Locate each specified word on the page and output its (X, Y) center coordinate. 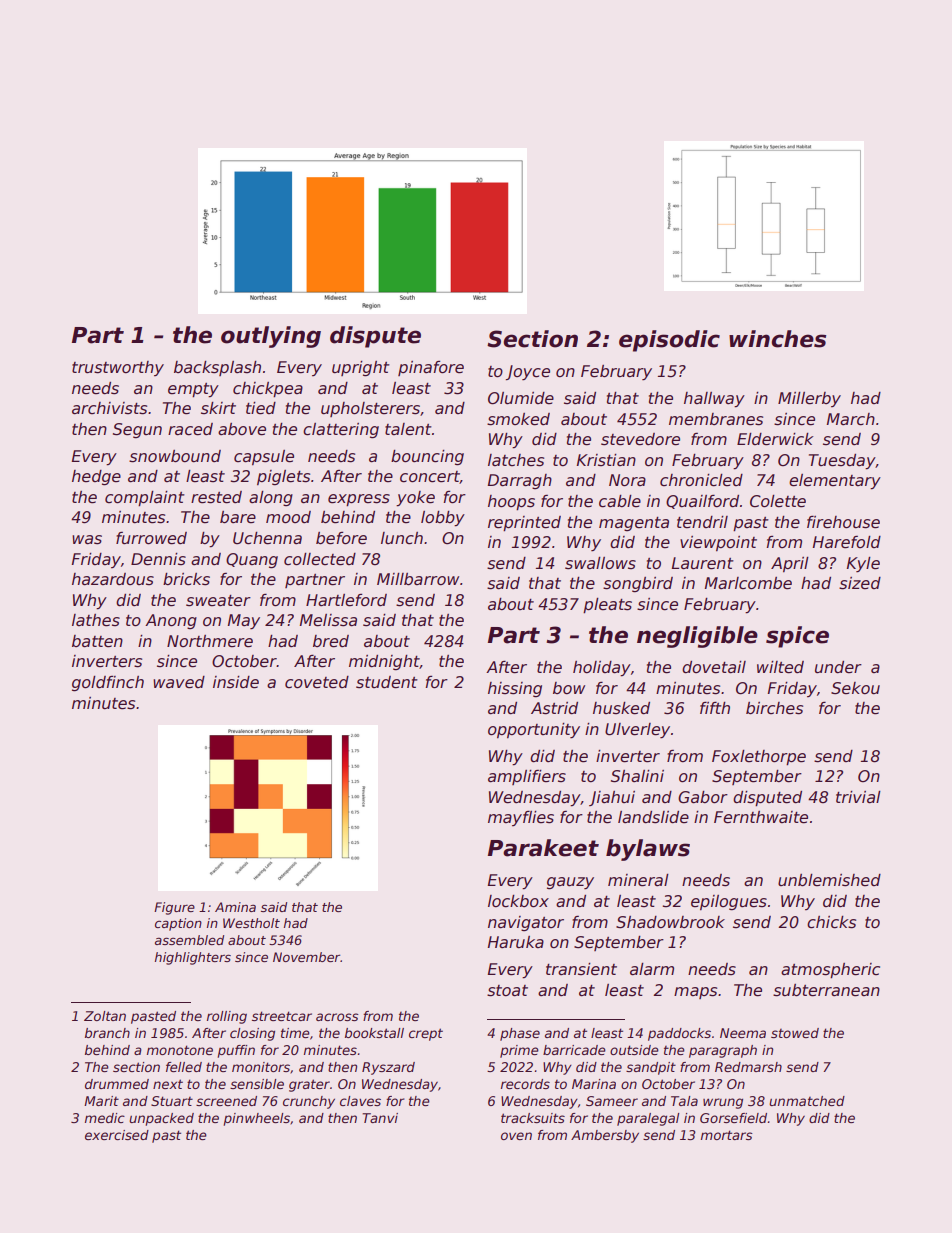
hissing (515, 689)
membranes (716, 419)
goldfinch (108, 683)
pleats (607, 605)
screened (226, 1101)
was (87, 540)
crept (426, 1034)
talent (408, 429)
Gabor (703, 797)
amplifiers (527, 777)
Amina (235, 907)
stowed (795, 1033)
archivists (109, 408)
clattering (341, 430)
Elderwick (775, 439)
